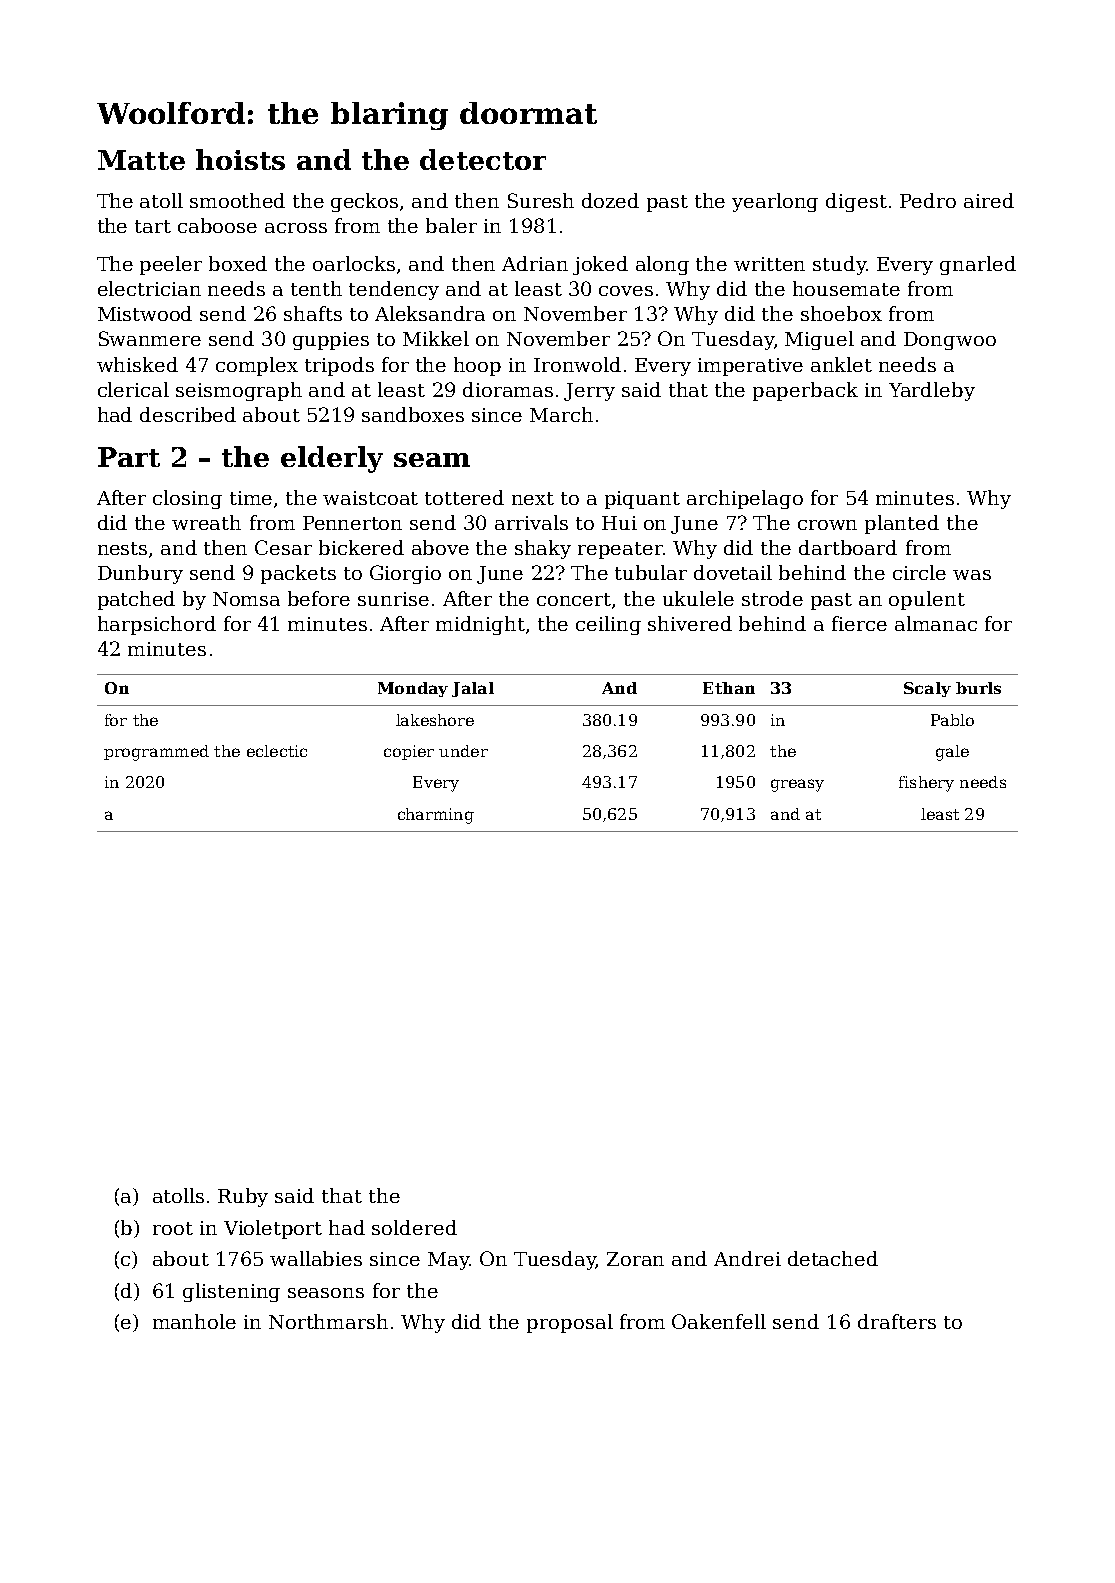 The height and width of the screenshot is (1583, 1115). I want to click on soldered, so click(414, 1227).
